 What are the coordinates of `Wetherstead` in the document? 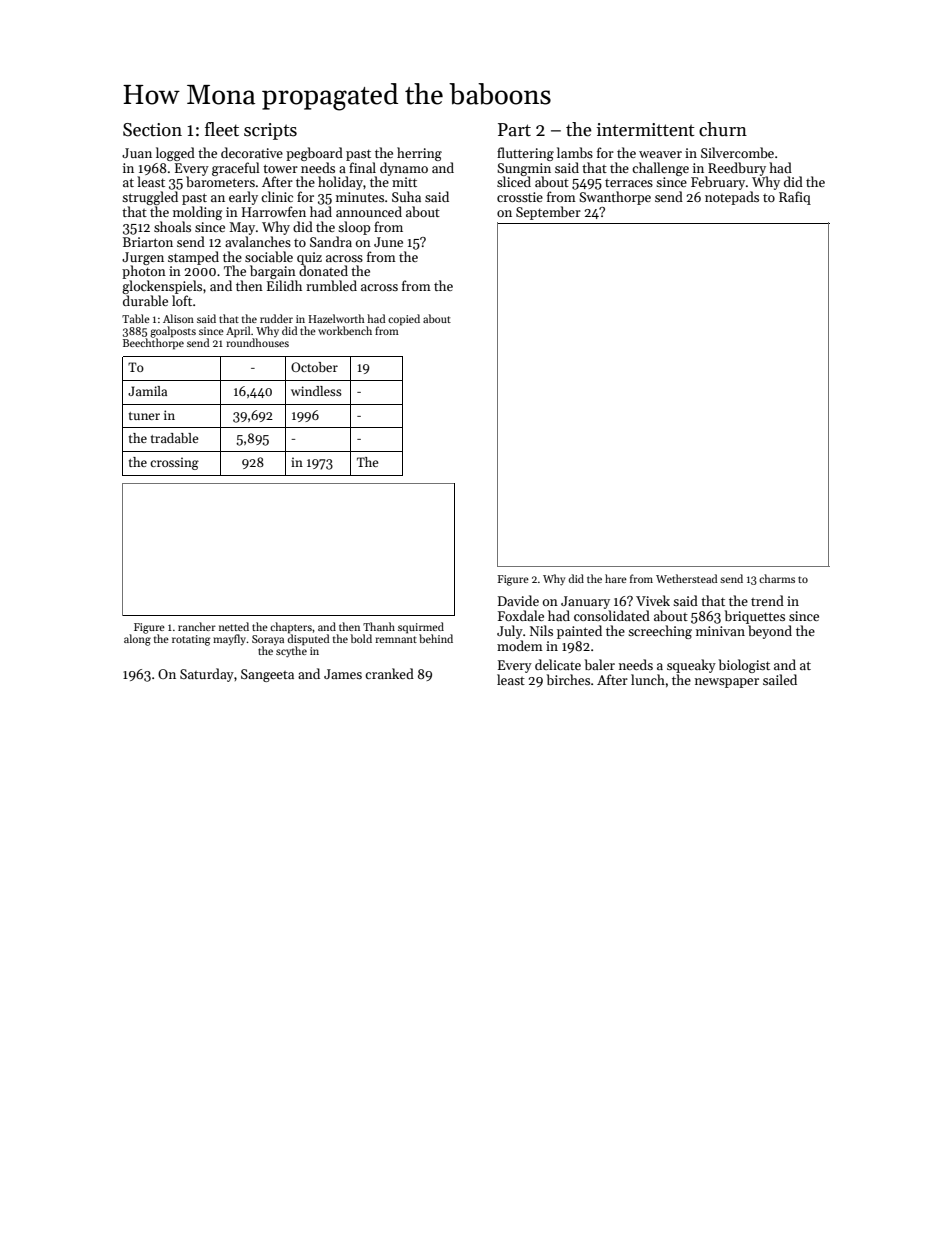 It's located at (686, 578).
